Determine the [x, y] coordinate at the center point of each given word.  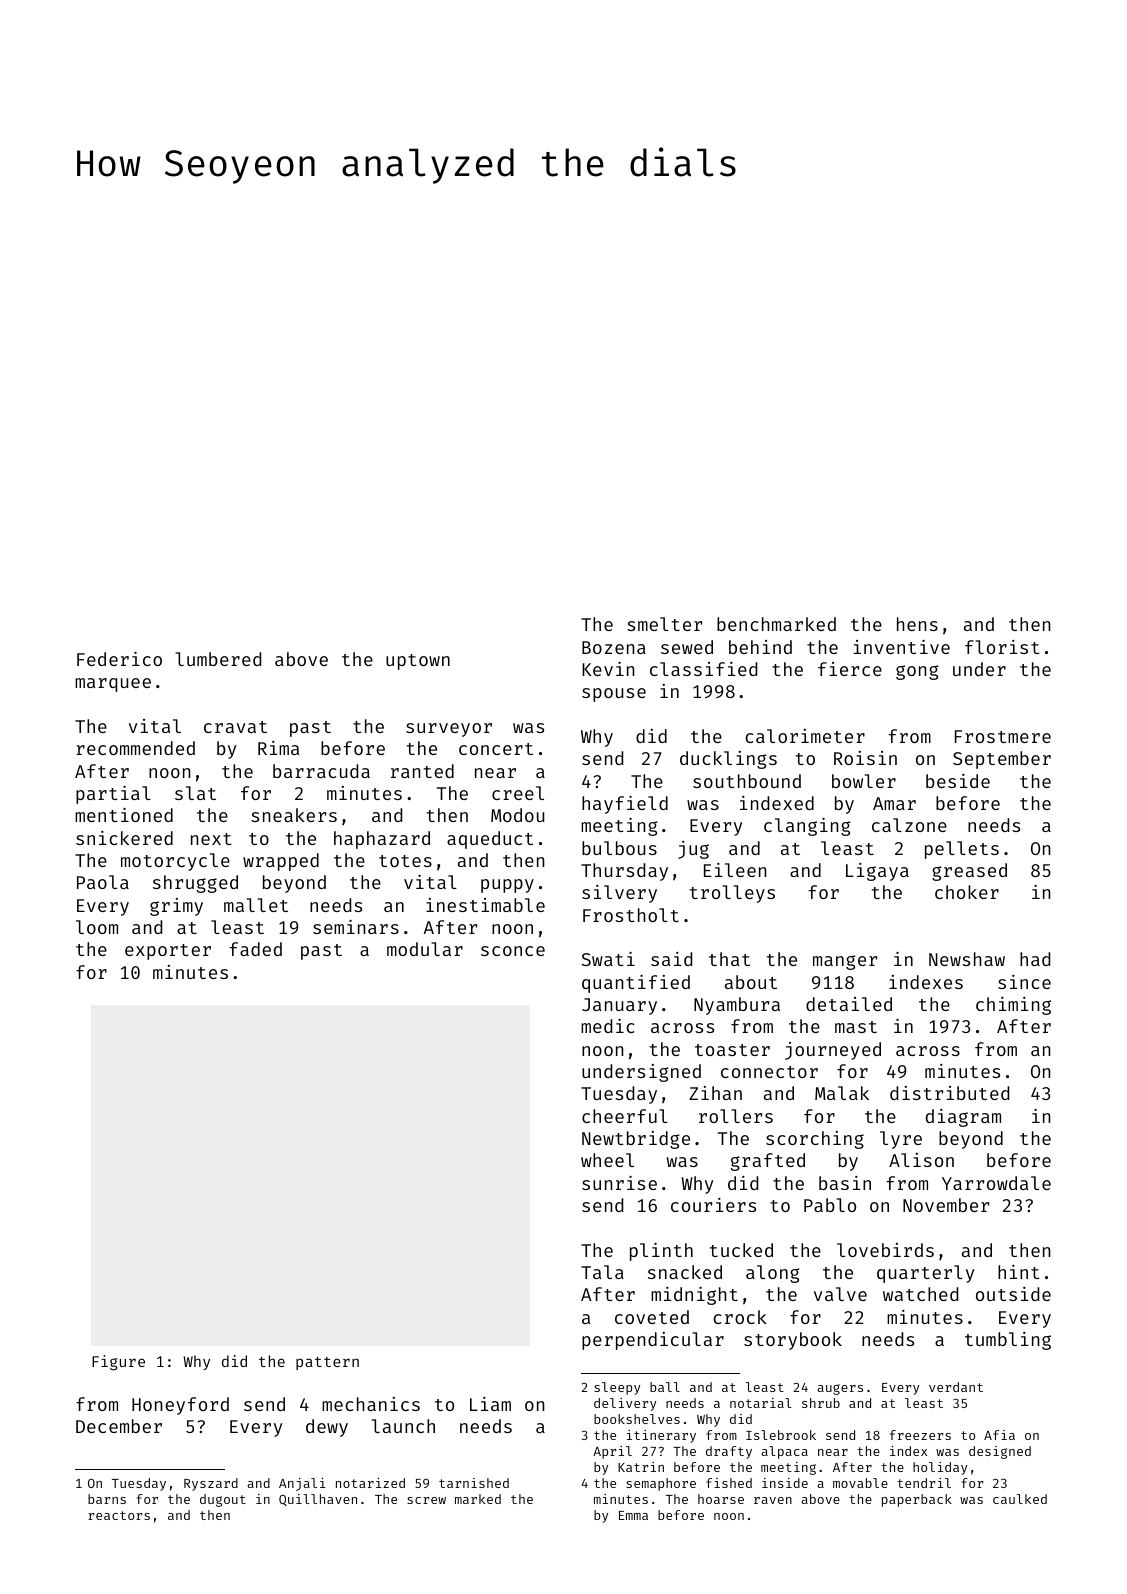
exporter [168, 952]
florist [1002, 647]
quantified [636, 984]
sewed [687, 647]
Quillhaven [318, 1500]
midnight [694, 1296]
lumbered [218, 659]
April [612, 1452]
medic [607, 1026]
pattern [327, 1363]
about [751, 982]
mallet [256, 905]
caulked [1020, 1499]
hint [1019, 1272]
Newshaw [967, 959]
